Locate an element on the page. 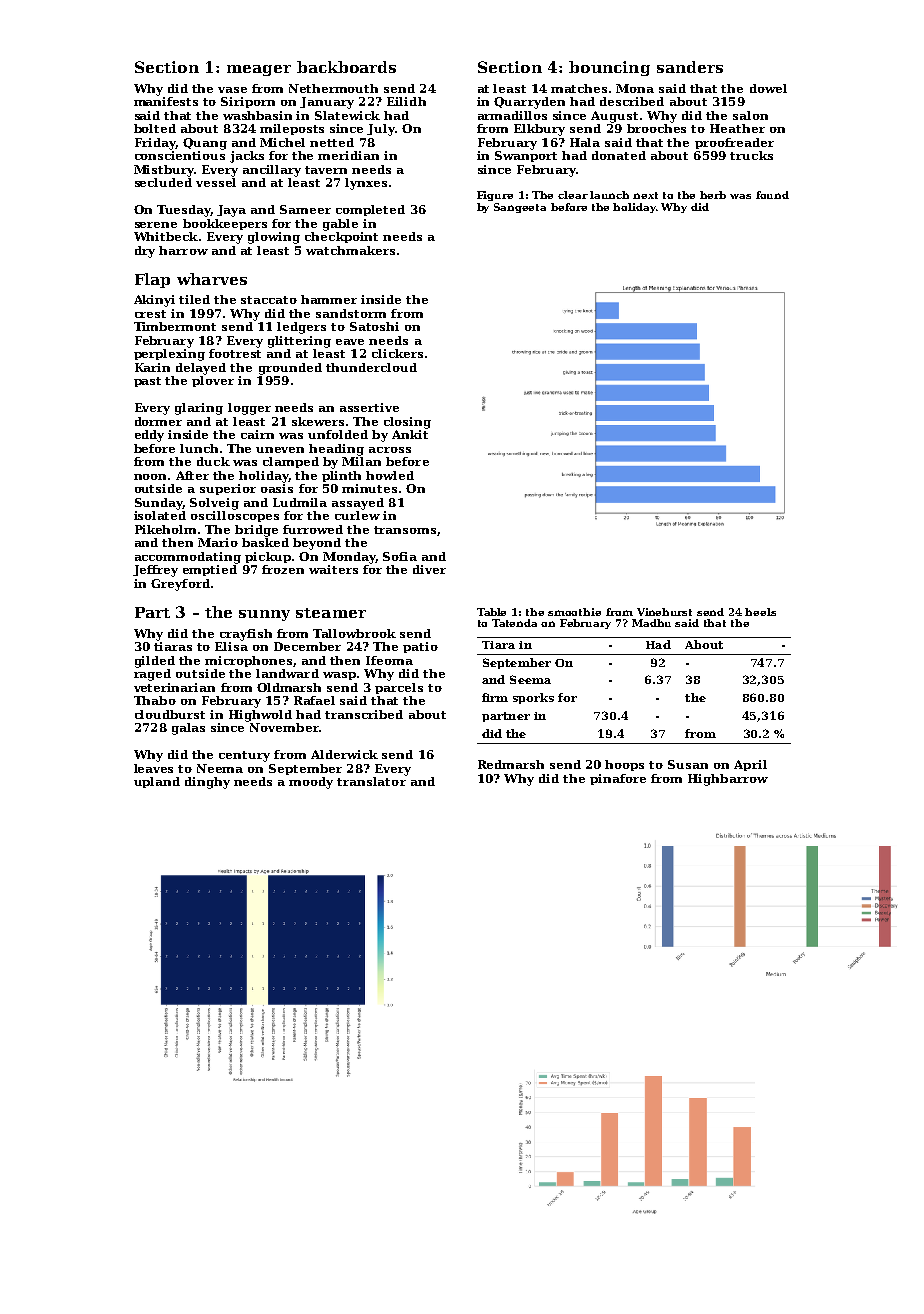 Image resolution: width=924 pixels, height=1314 pixels. closing is located at coordinates (407, 423).
